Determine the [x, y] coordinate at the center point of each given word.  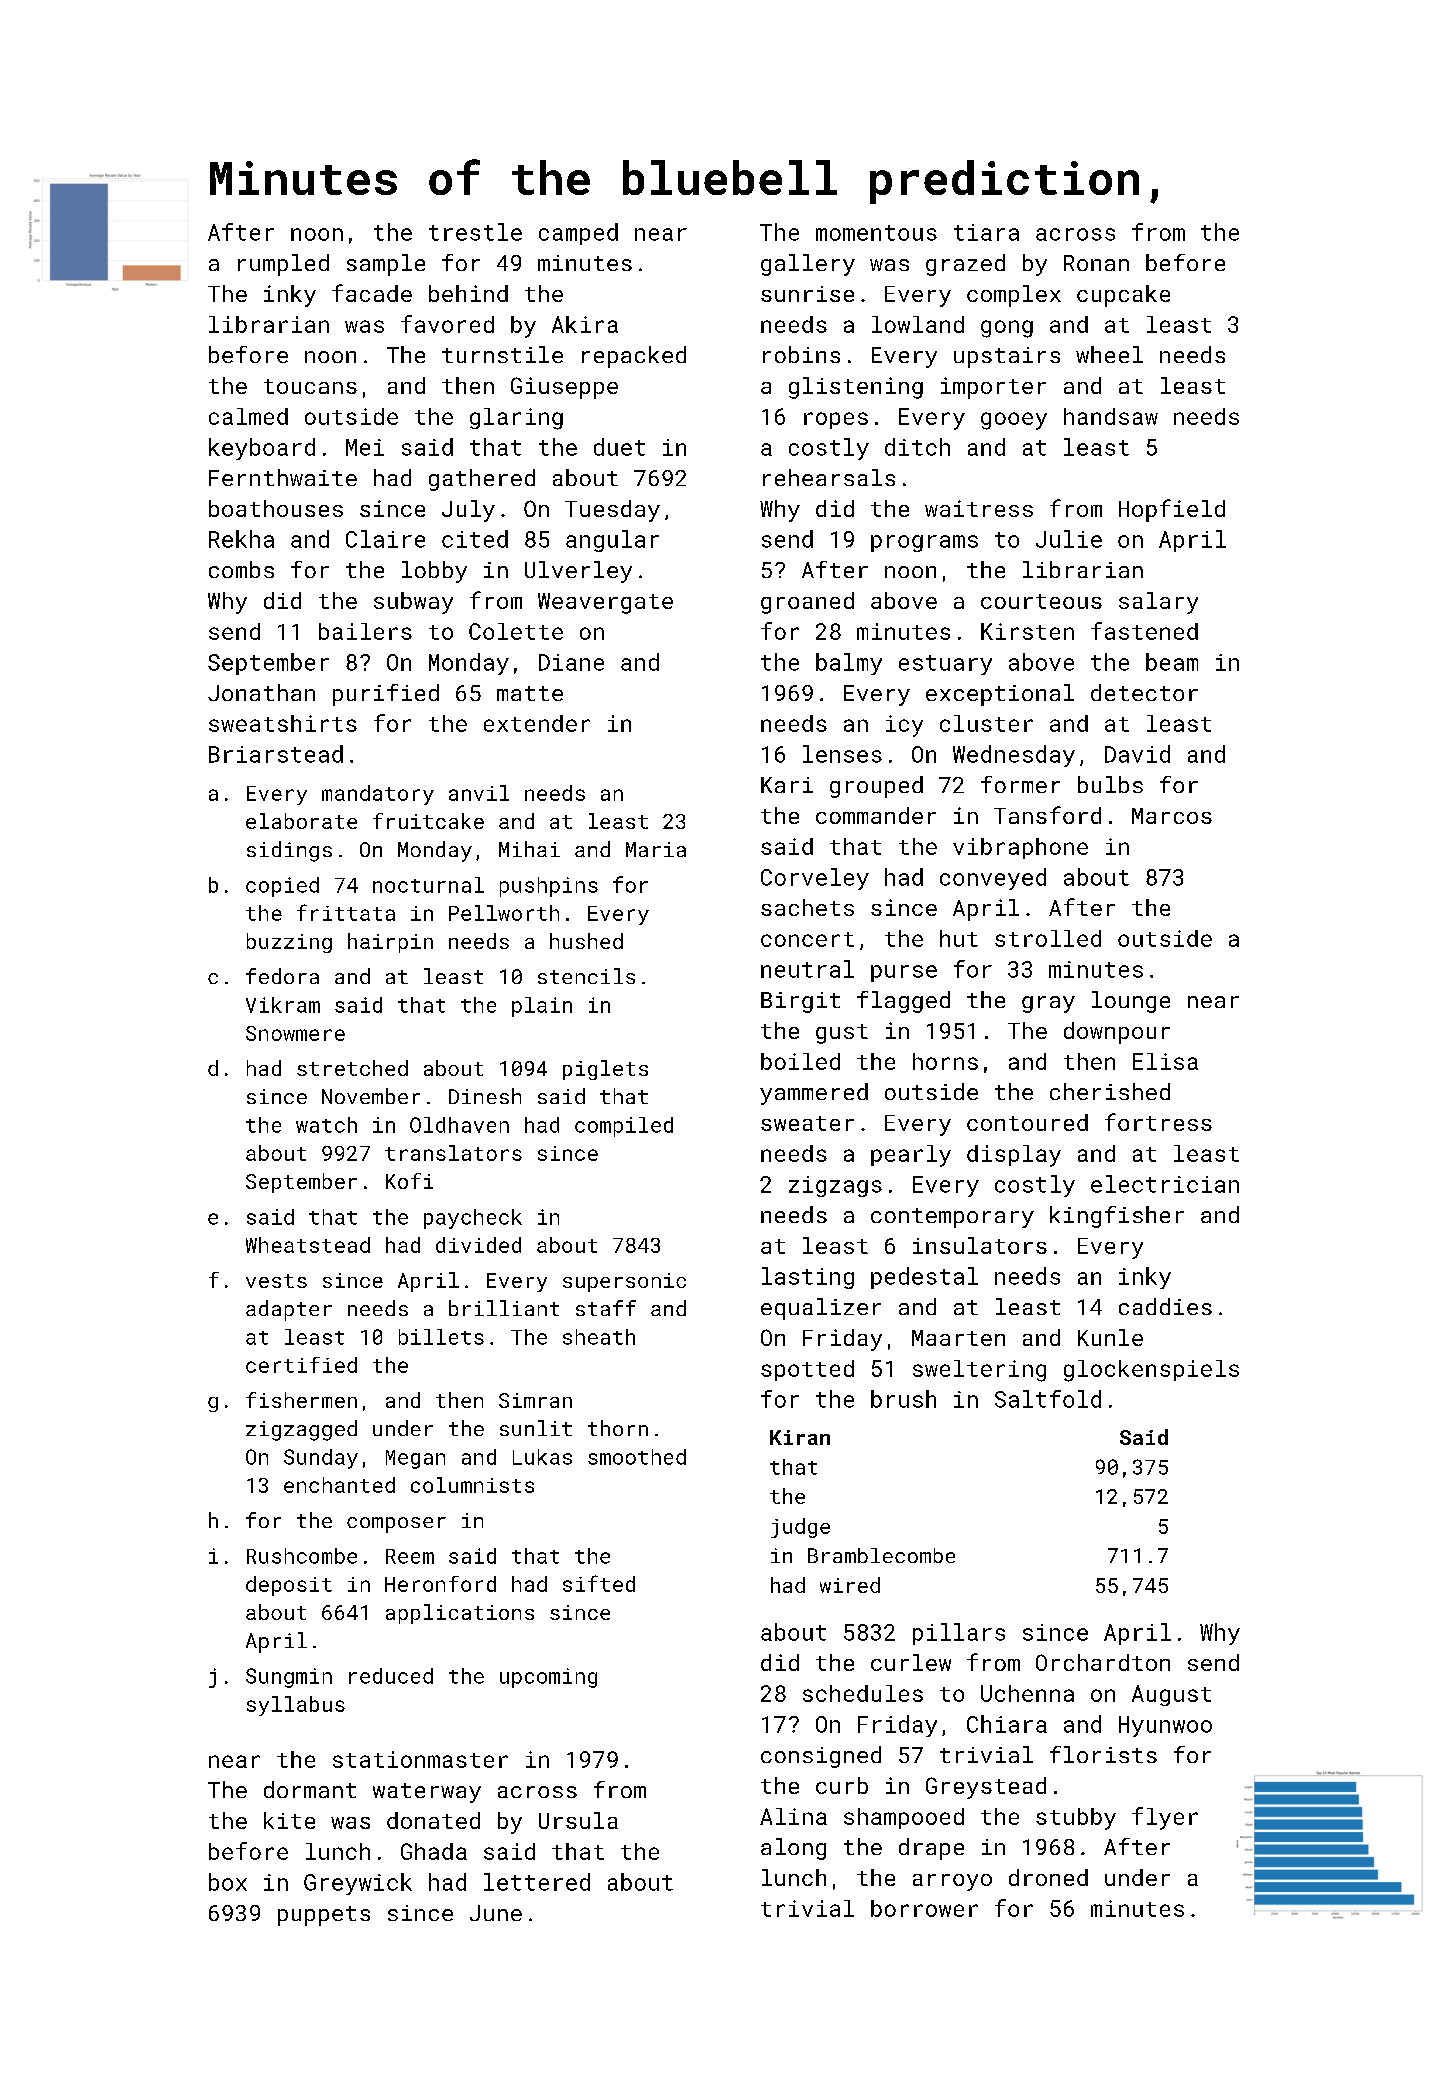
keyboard [262, 449]
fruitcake [428, 821]
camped [578, 234]
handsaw [1111, 416]
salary [1158, 603]
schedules [863, 1693]
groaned [807, 603]
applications [460, 1614]
